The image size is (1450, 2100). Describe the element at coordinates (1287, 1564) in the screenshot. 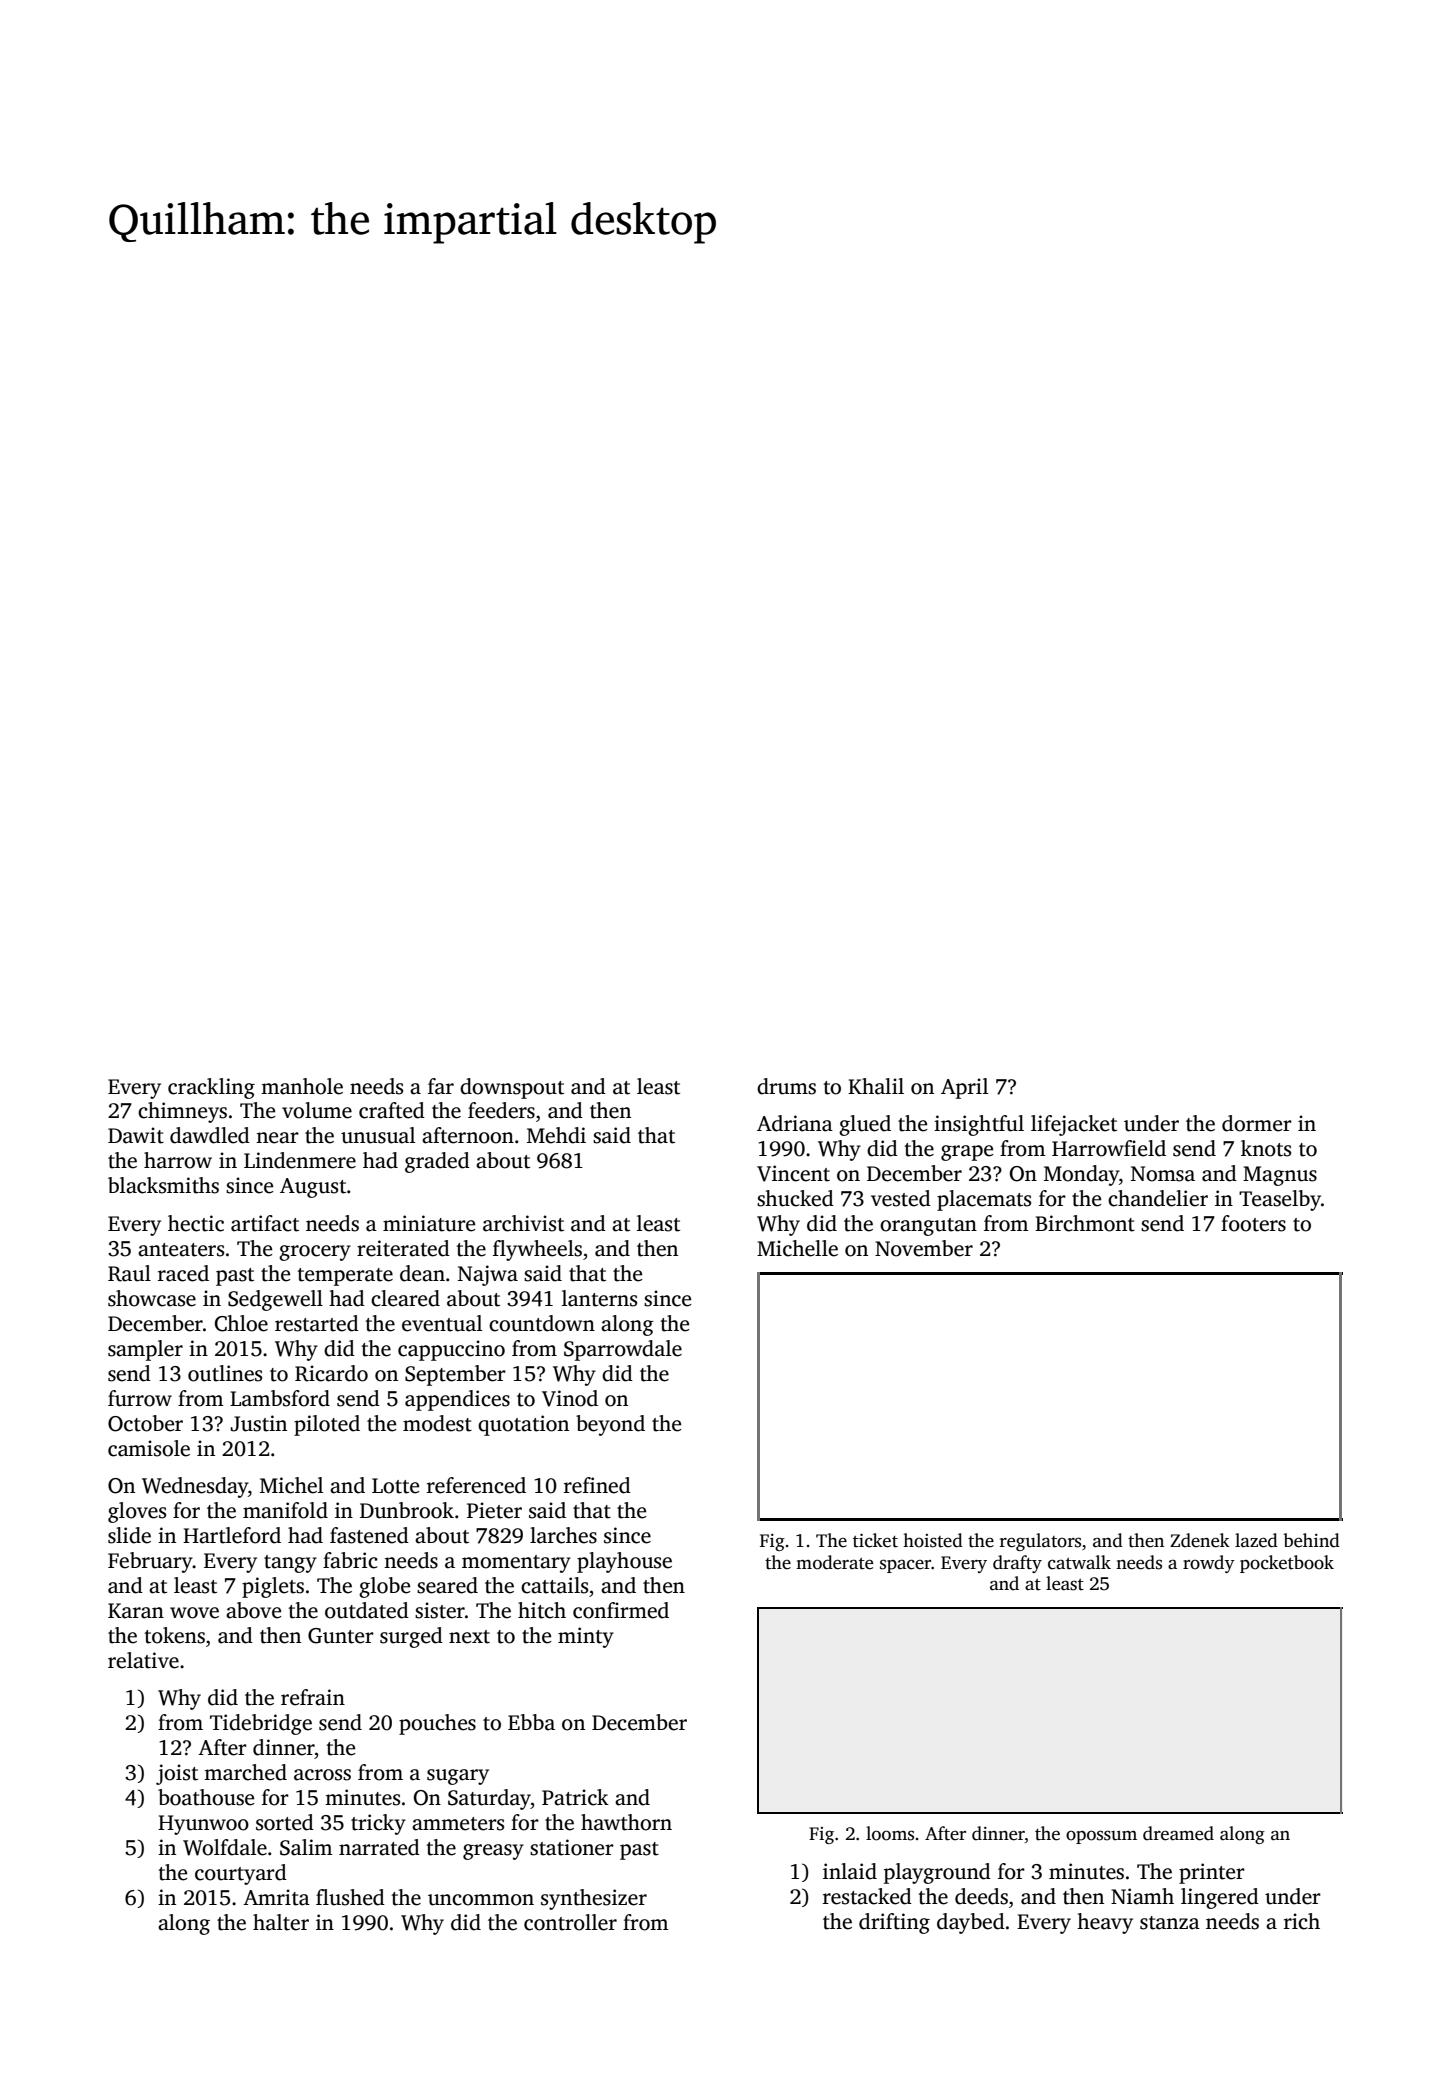

I see `pocketbook` at that location.
